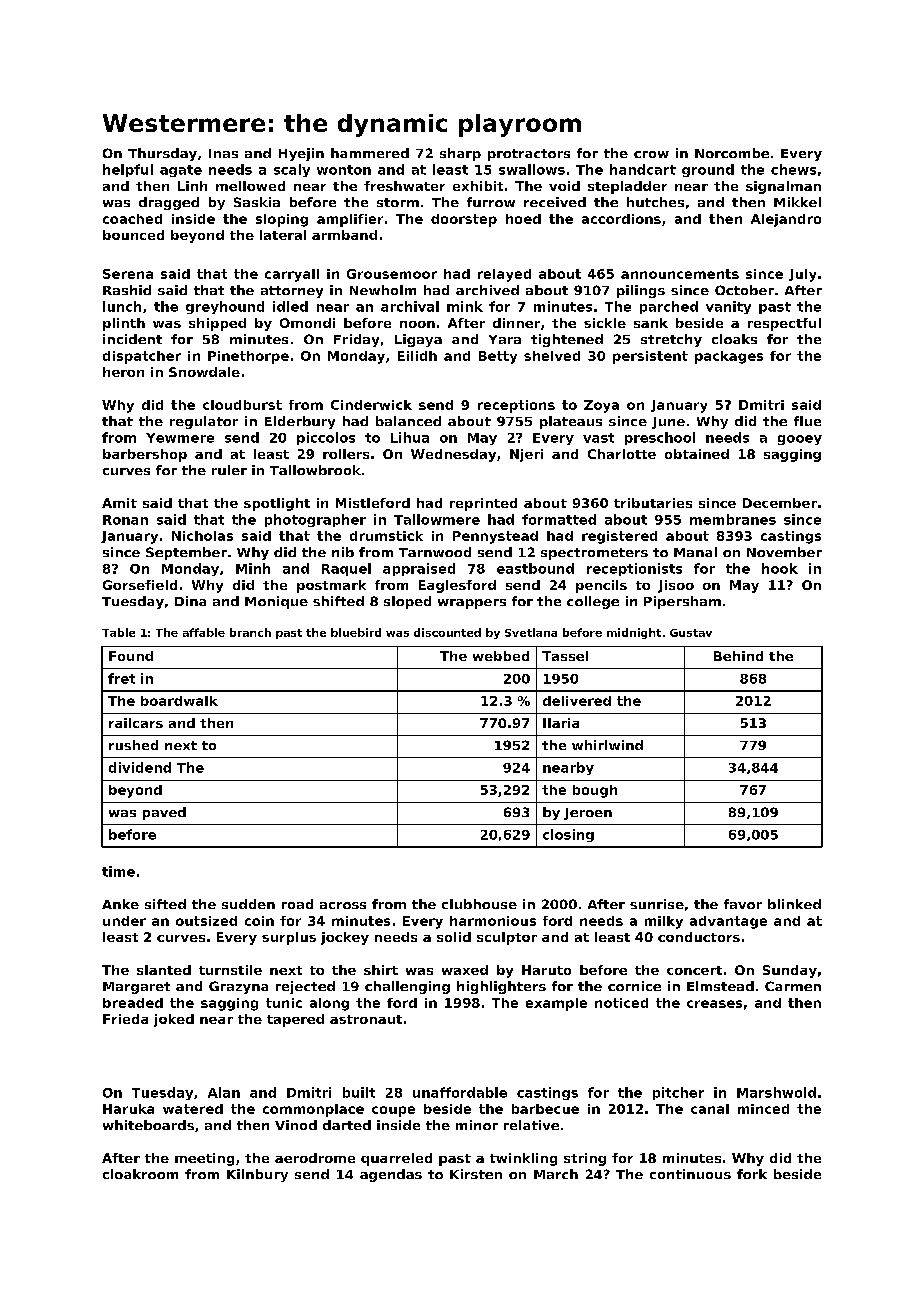  What do you see at coordinates (738, 656) in the document?
I see `Behind` at bounding box center [738, 656].
